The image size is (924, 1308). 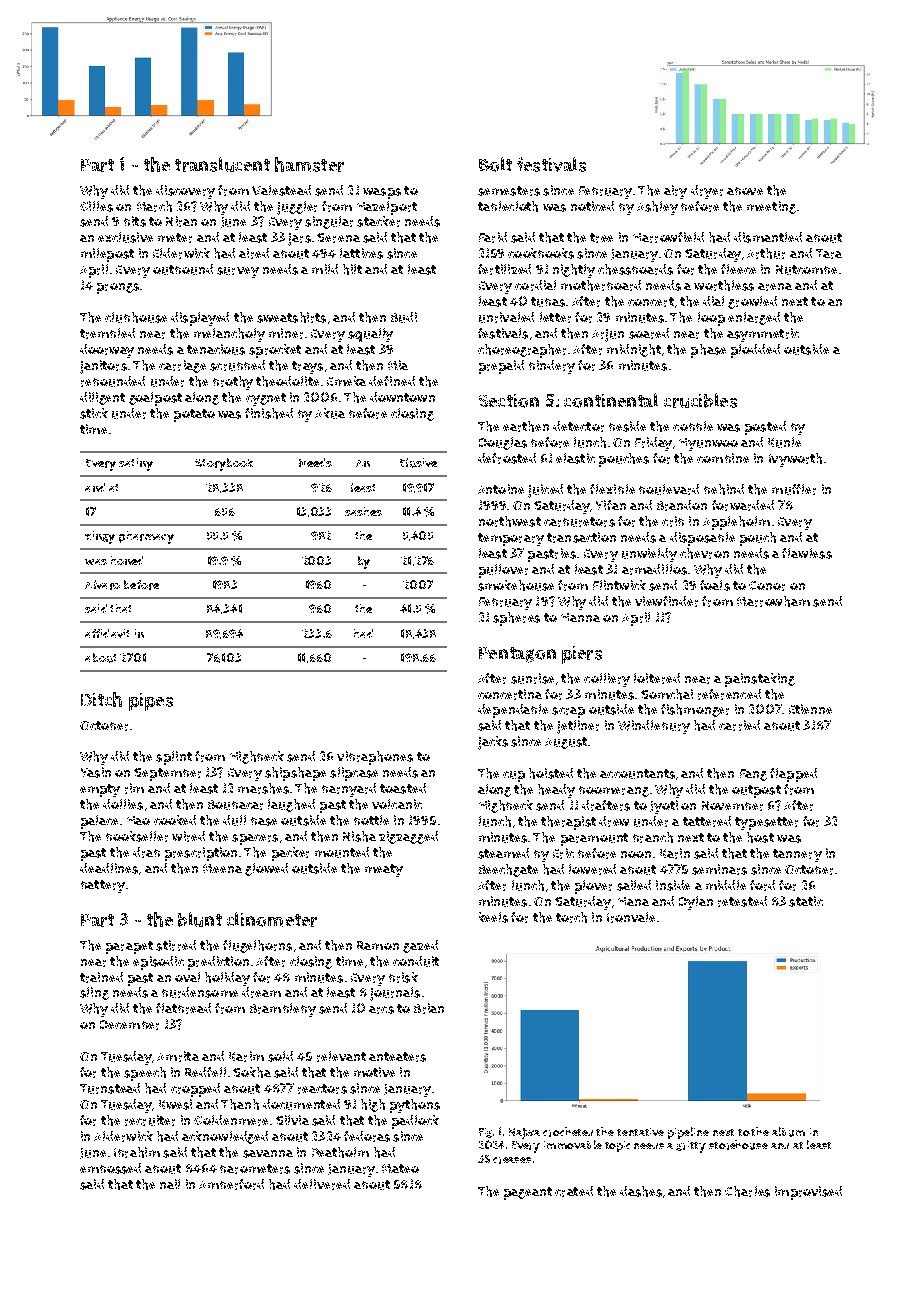 I want to click on improvised, so click(x=808, y=1193).
